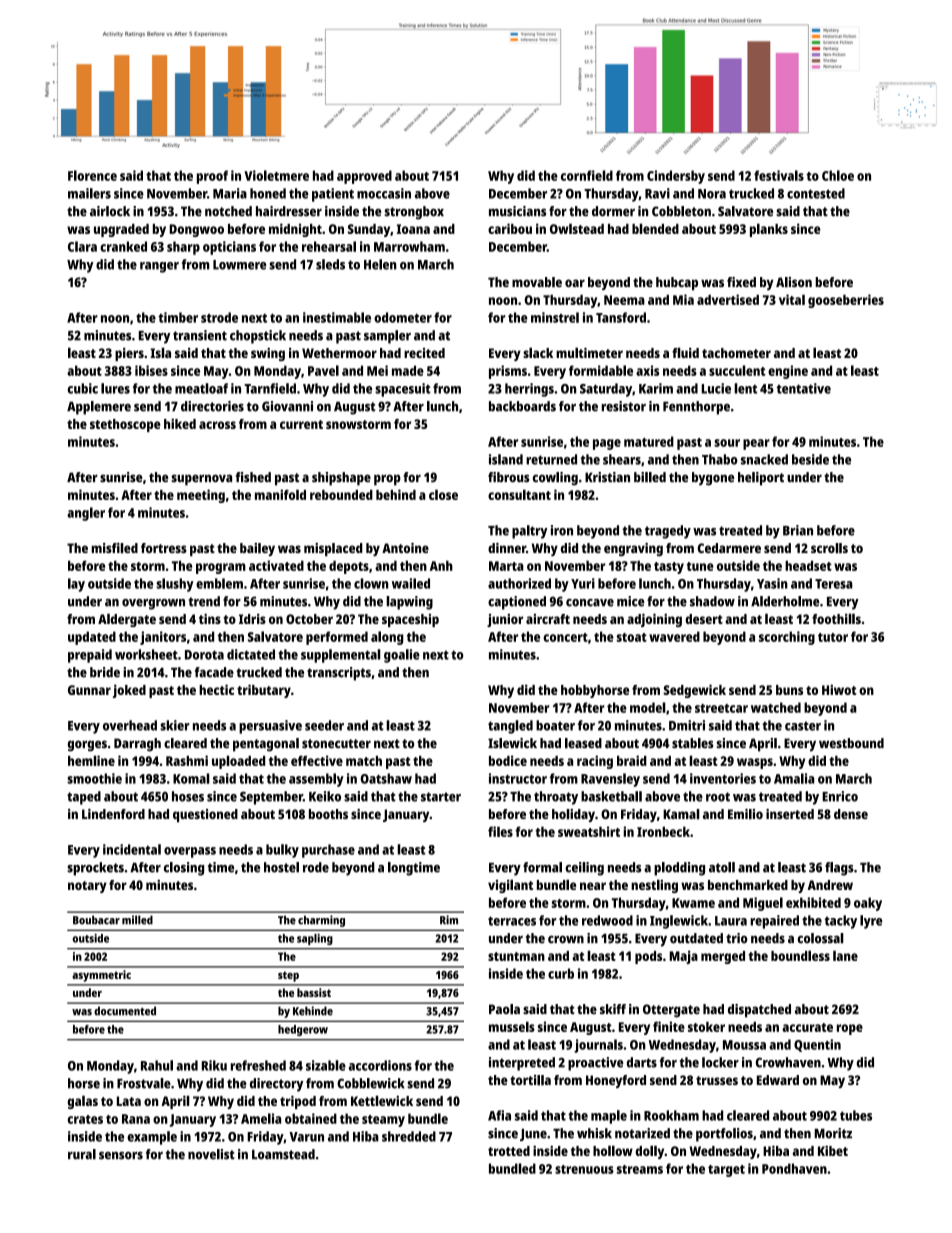  Describe the element at coordinates (87, 746) in the screenshot. I see `gorges` at that location.
